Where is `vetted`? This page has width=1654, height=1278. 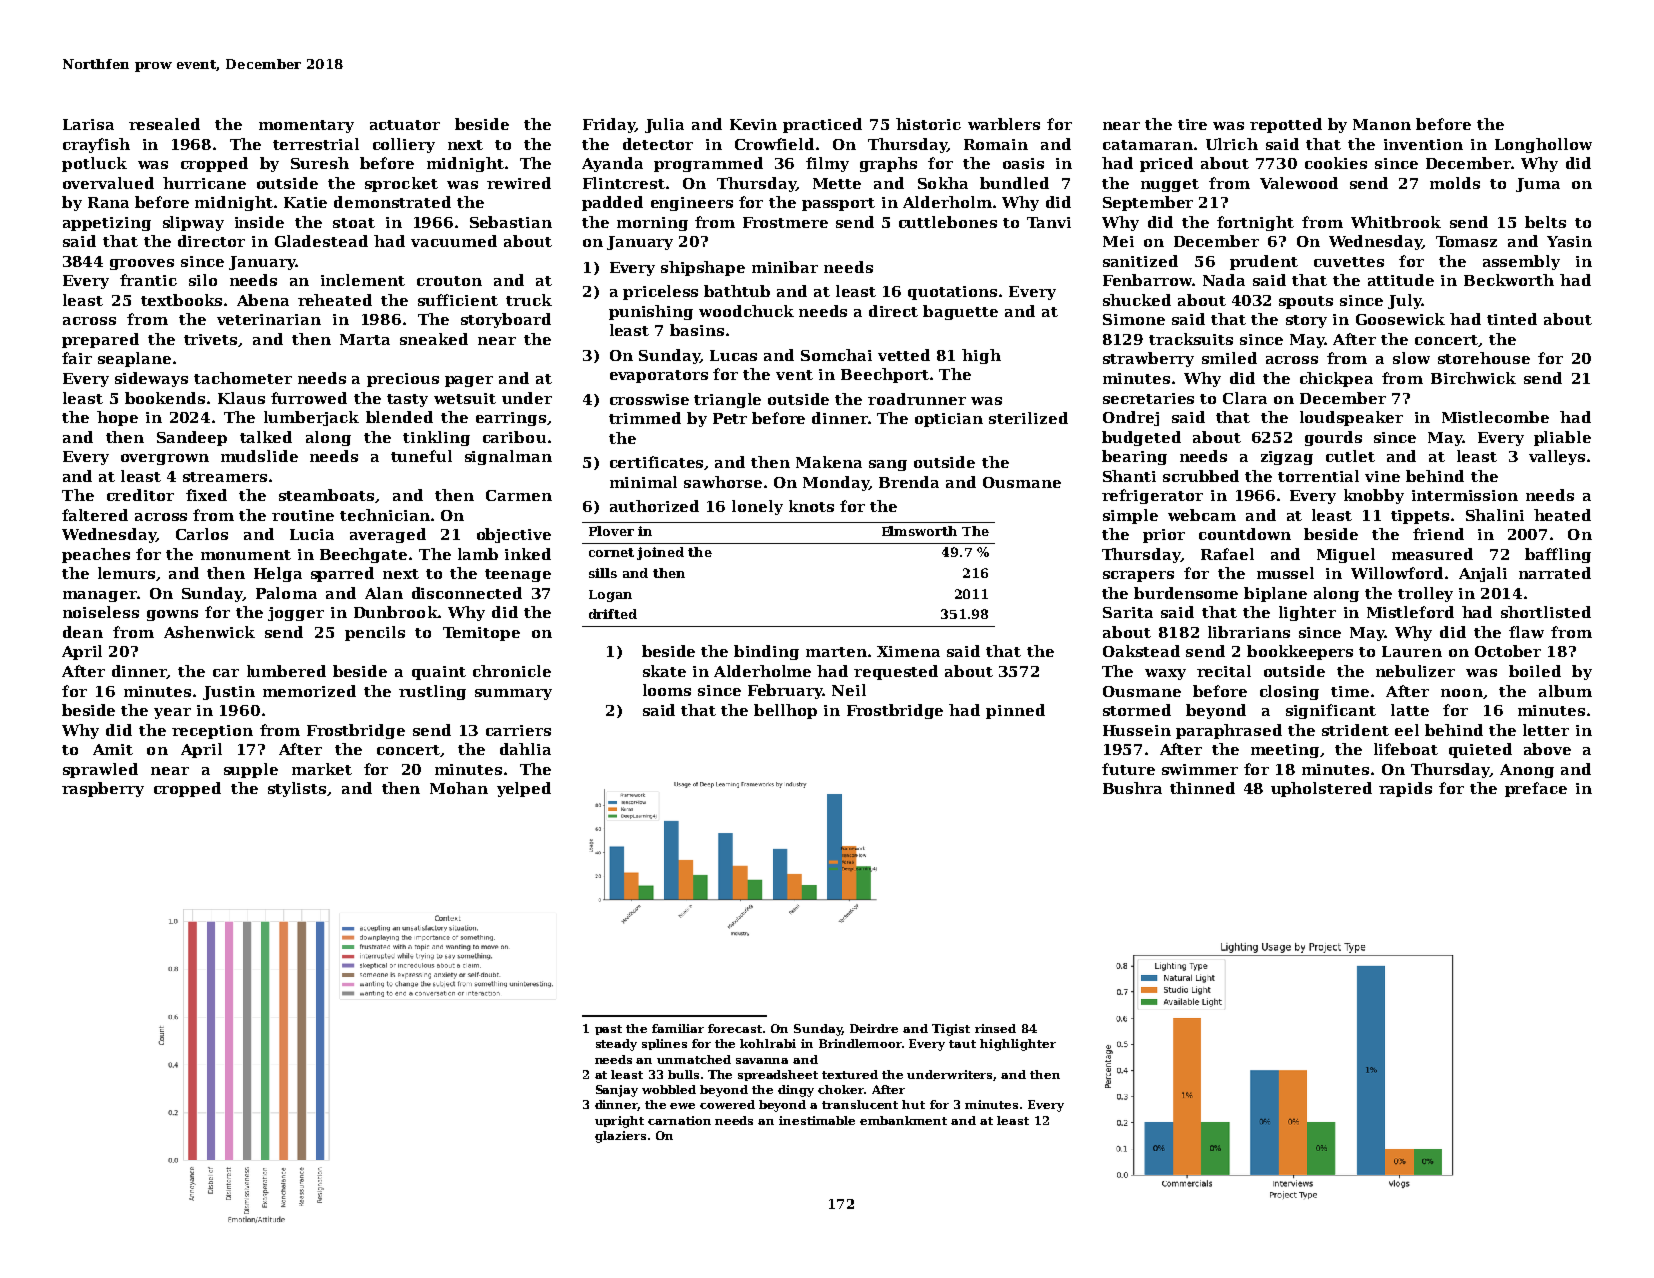
vetted is located at coordinates (904, 355).
